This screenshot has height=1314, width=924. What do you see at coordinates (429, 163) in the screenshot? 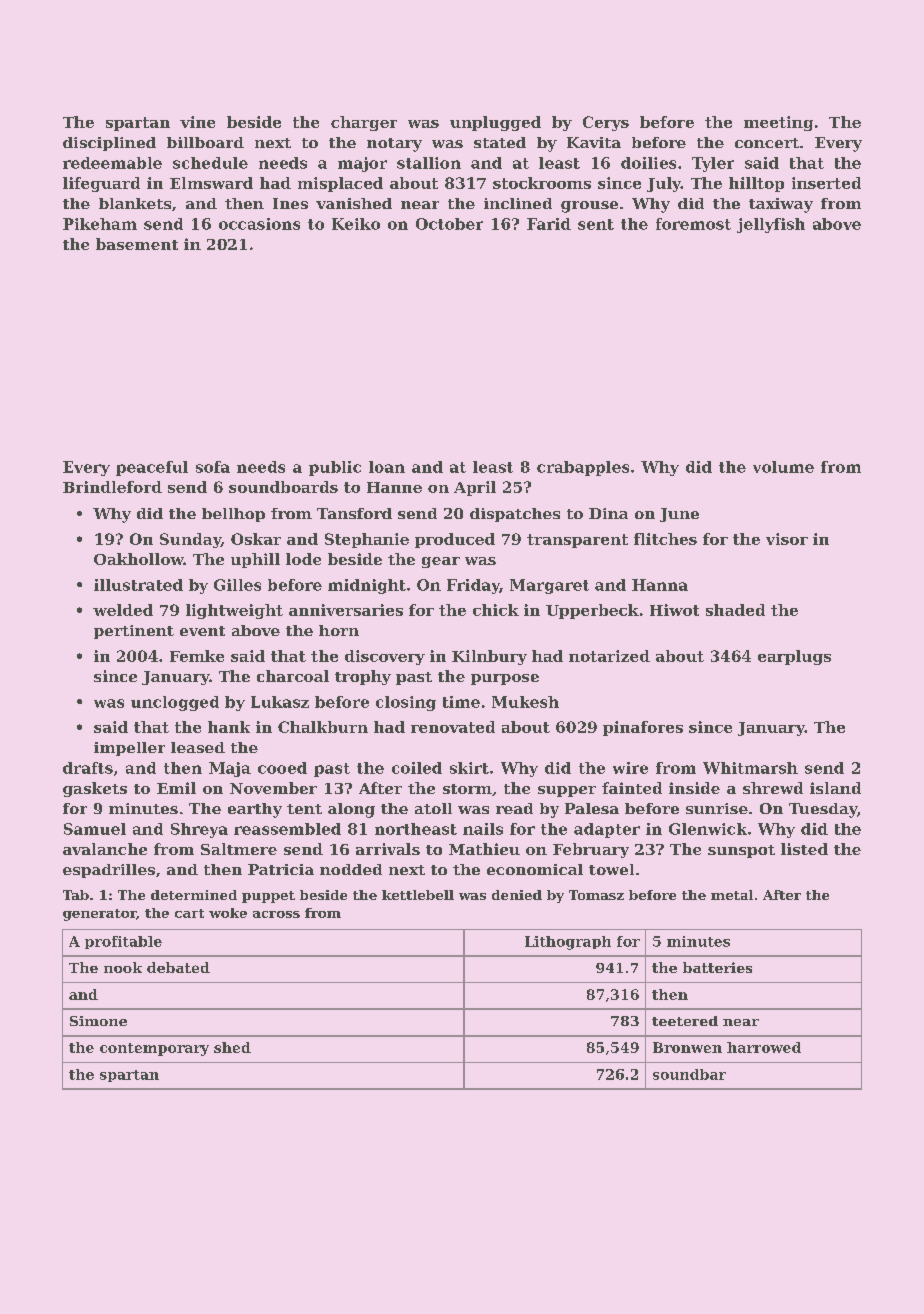
I see `stallion` at bounding box center [429, 163].
